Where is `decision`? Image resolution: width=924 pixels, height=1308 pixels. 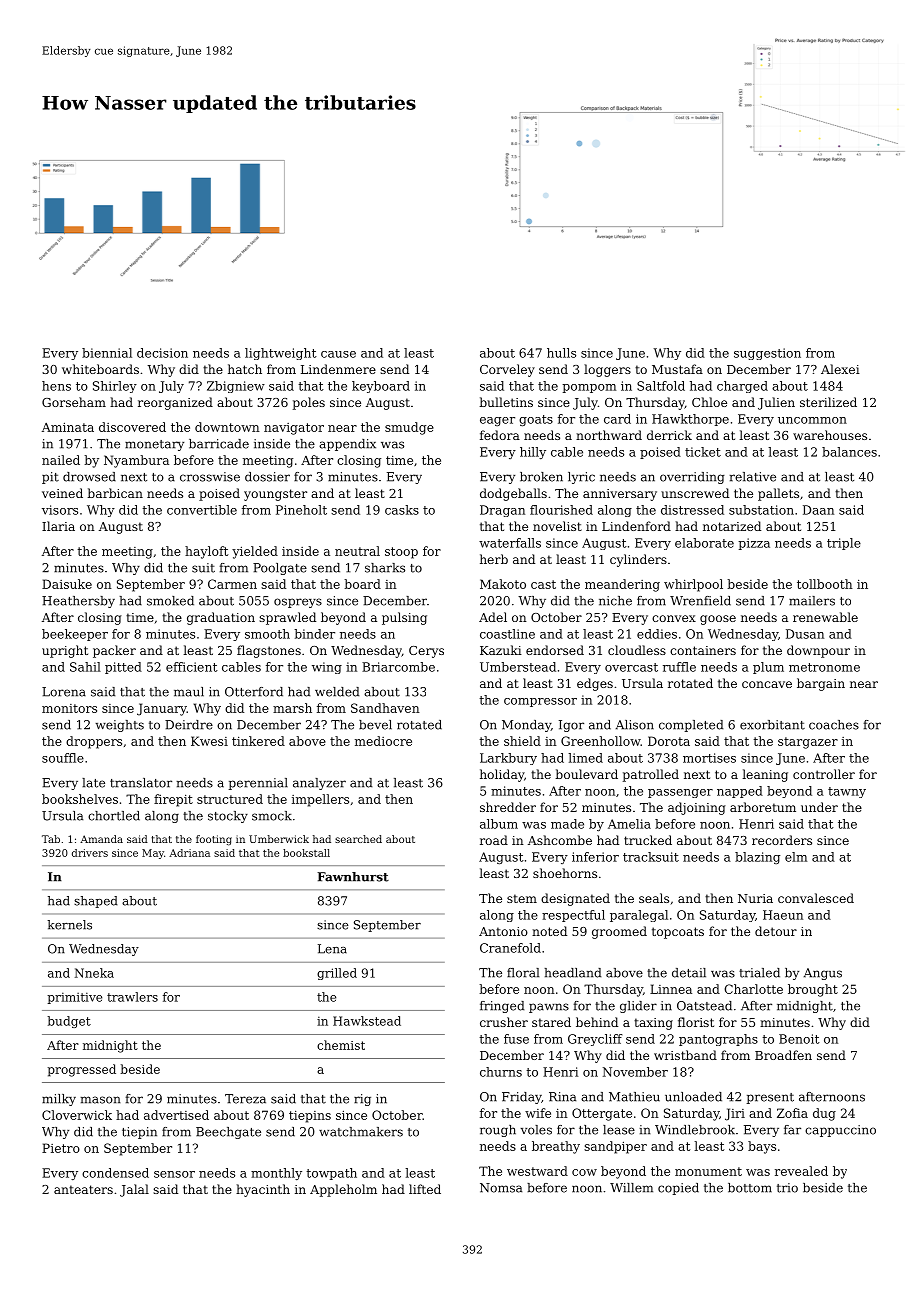
decision is located at coordinates (162, 353).
